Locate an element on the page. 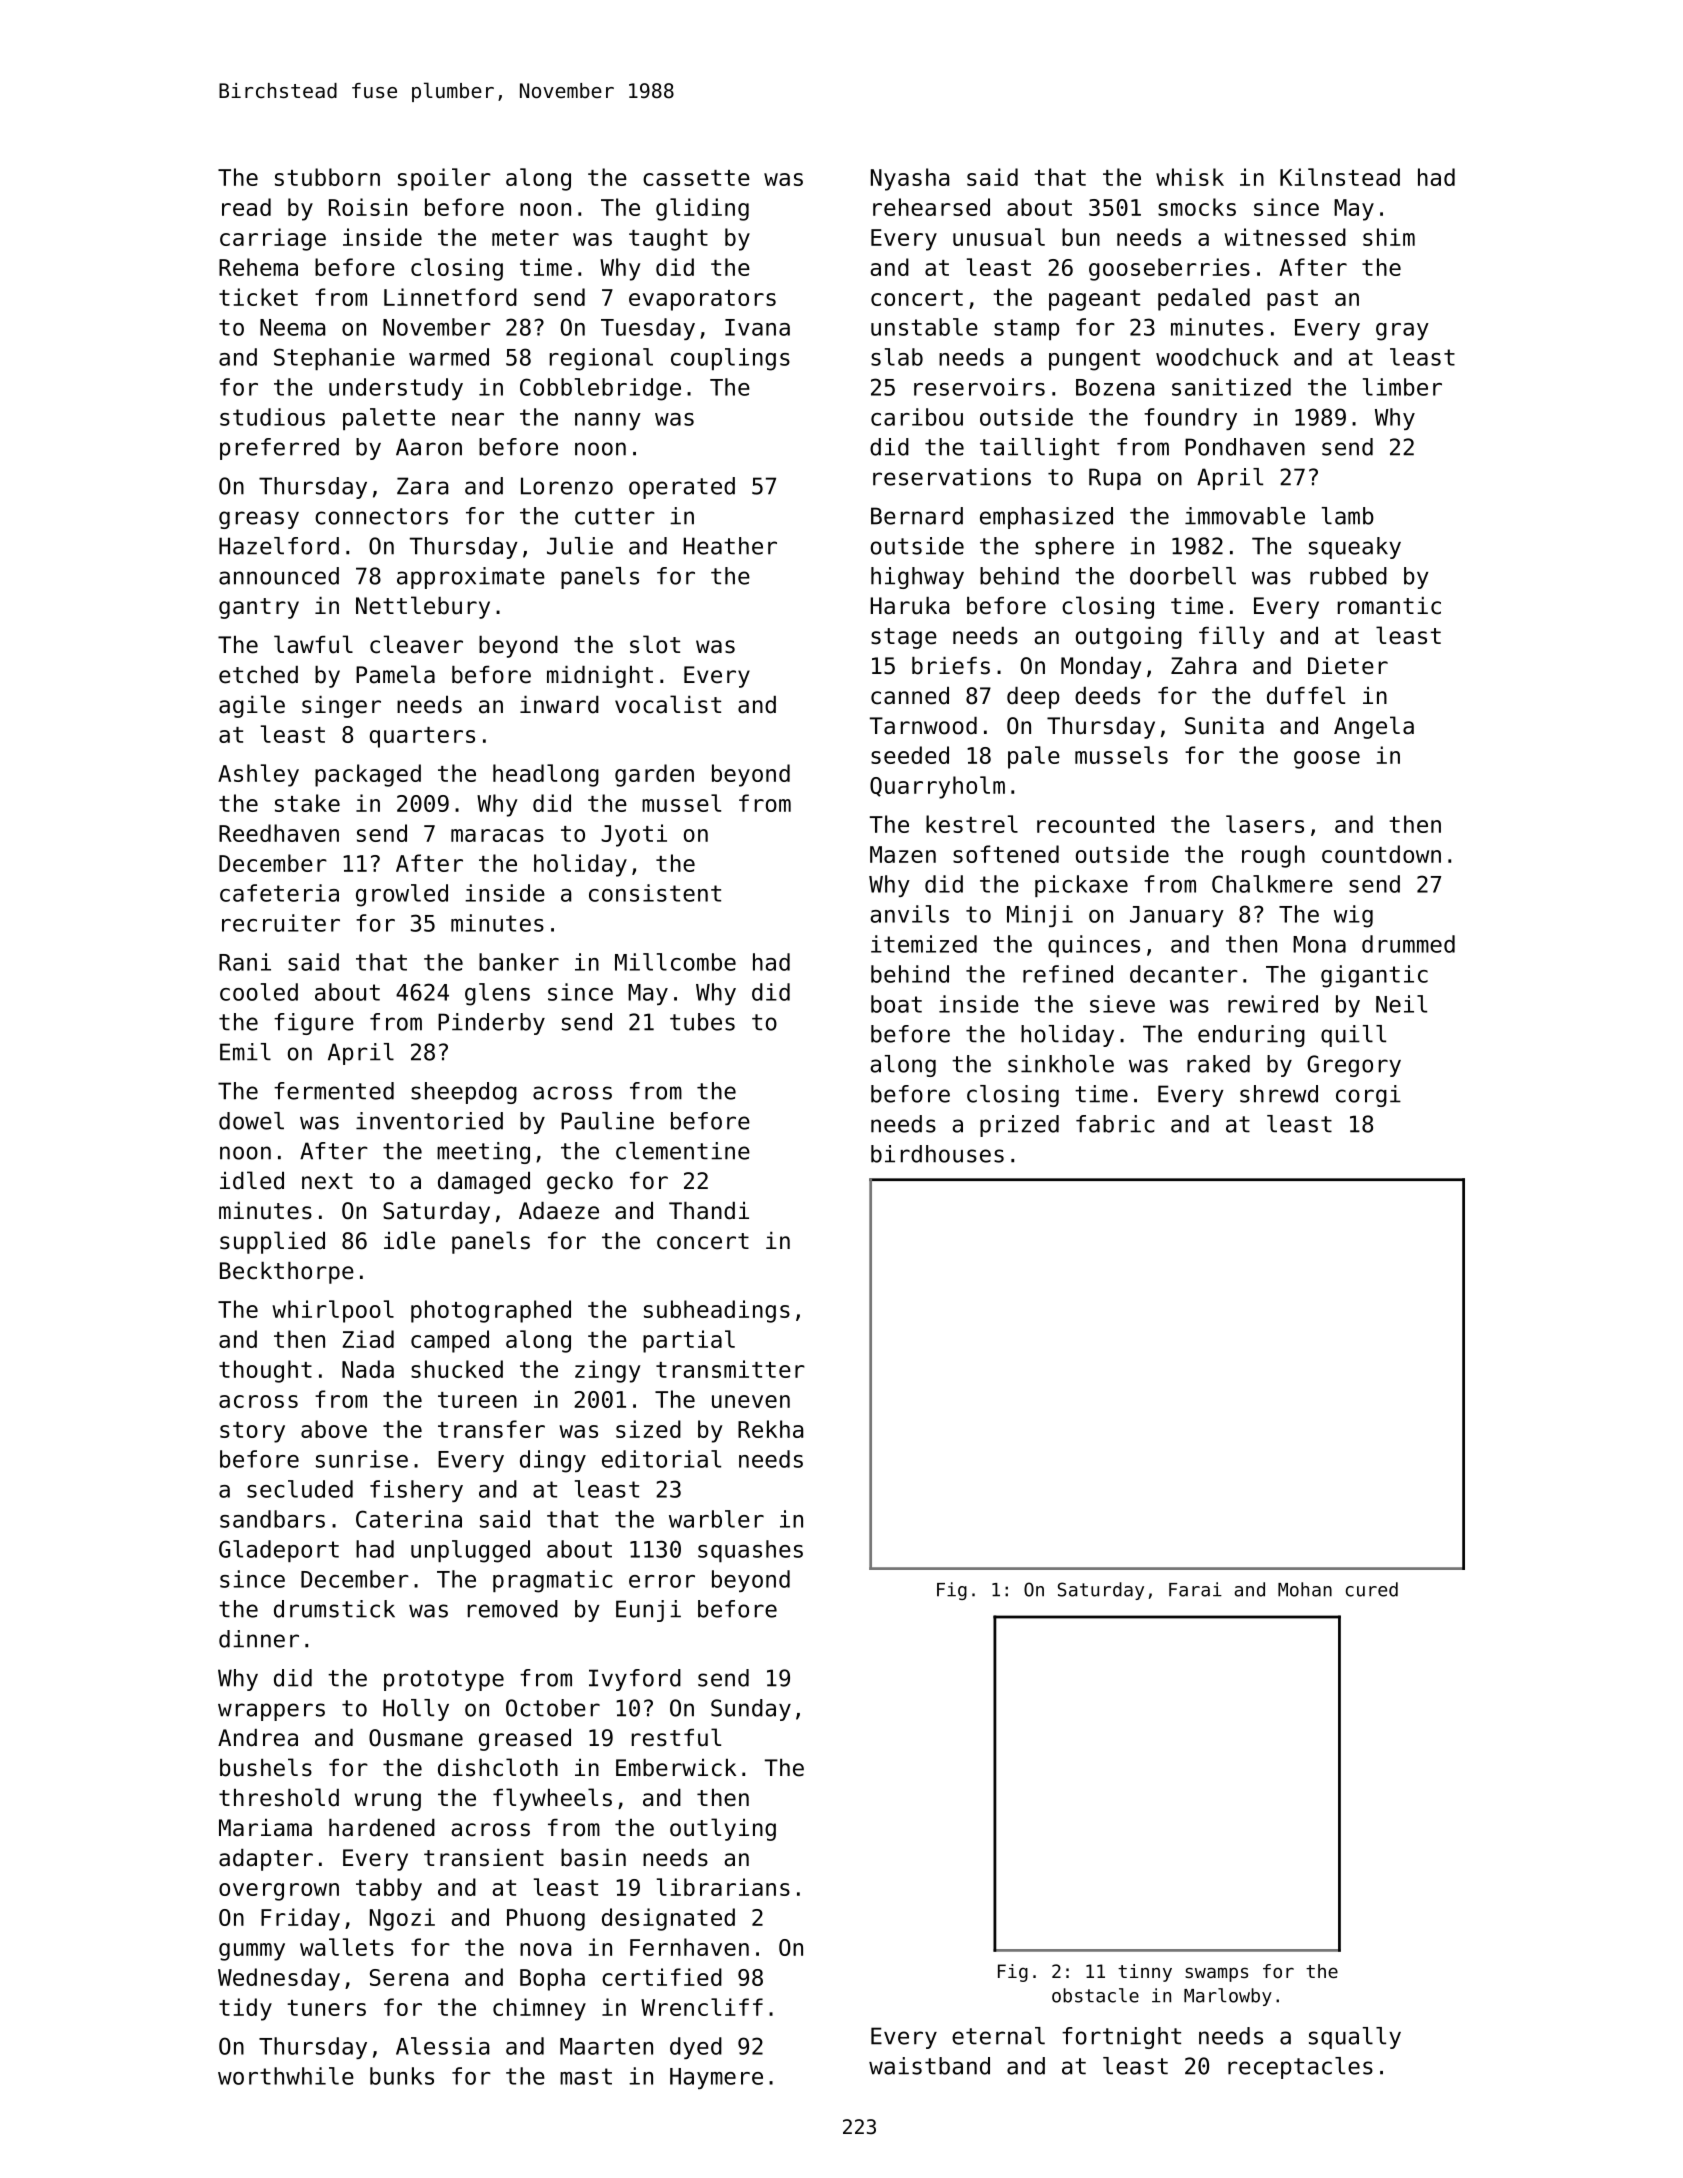 The image size is (1683, 2178). shrewd is located at coordinates (1279, 1094).
